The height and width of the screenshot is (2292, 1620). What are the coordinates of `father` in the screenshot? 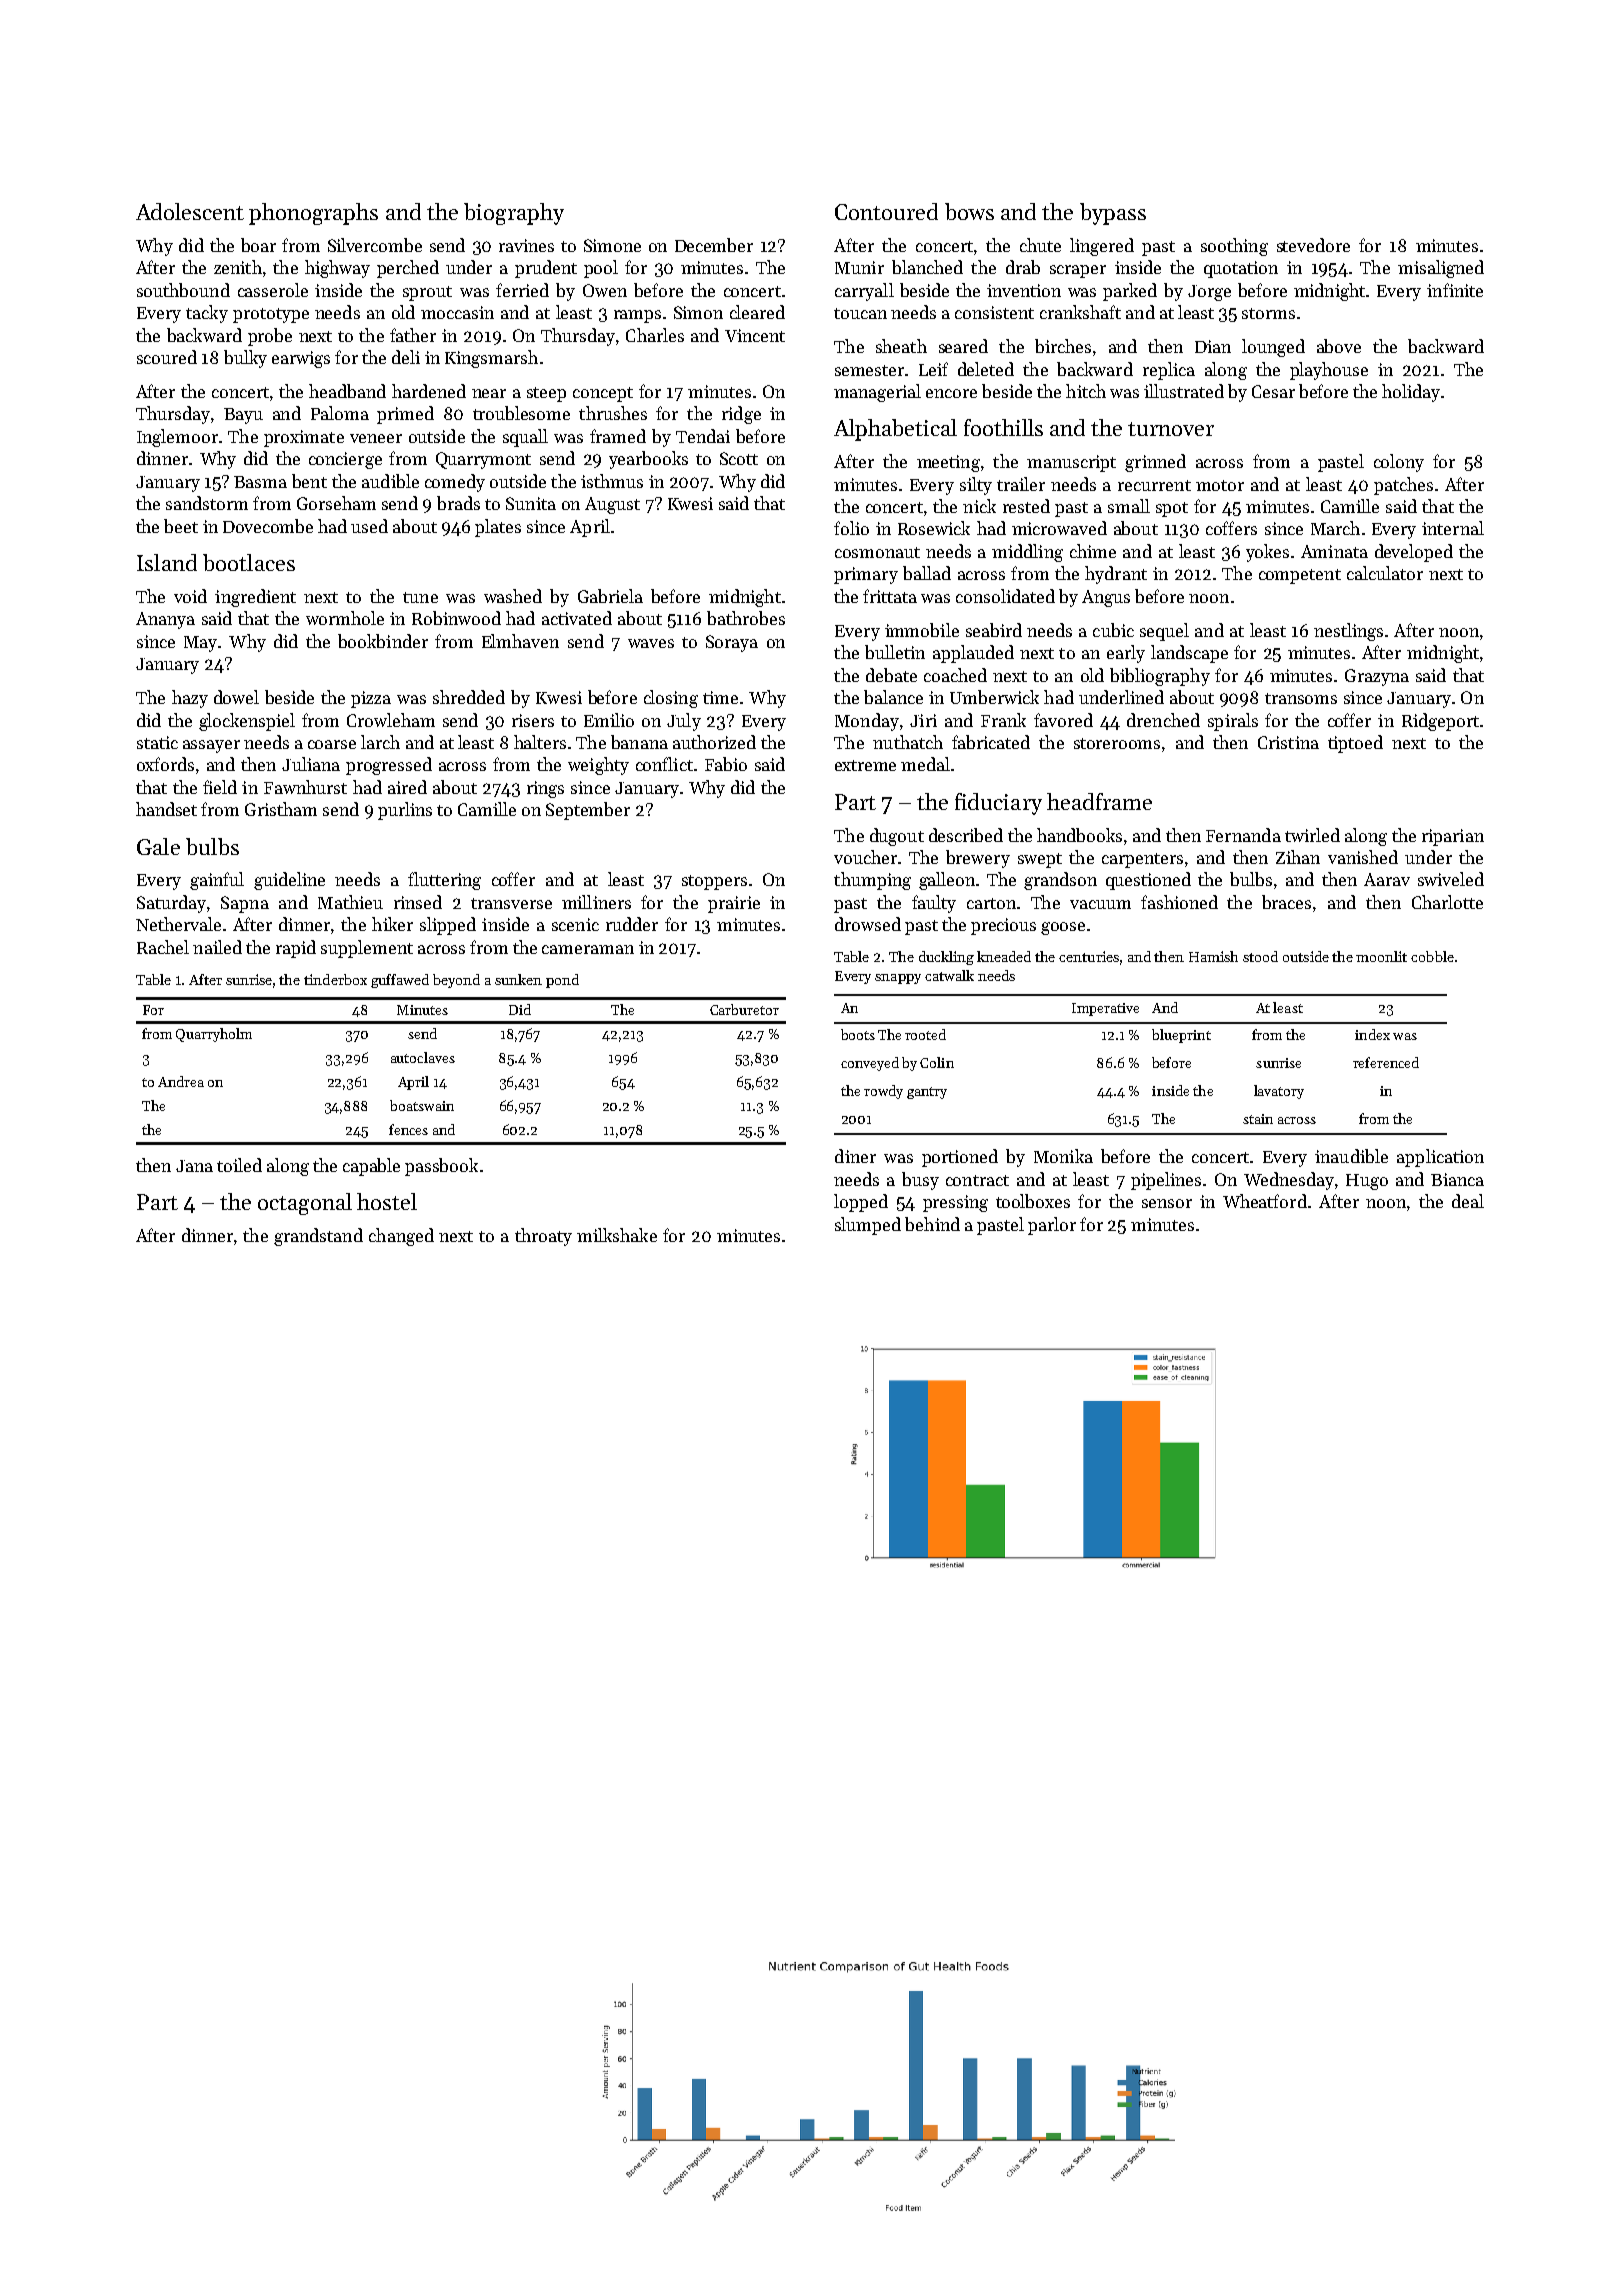 It's located at (413, 335).
